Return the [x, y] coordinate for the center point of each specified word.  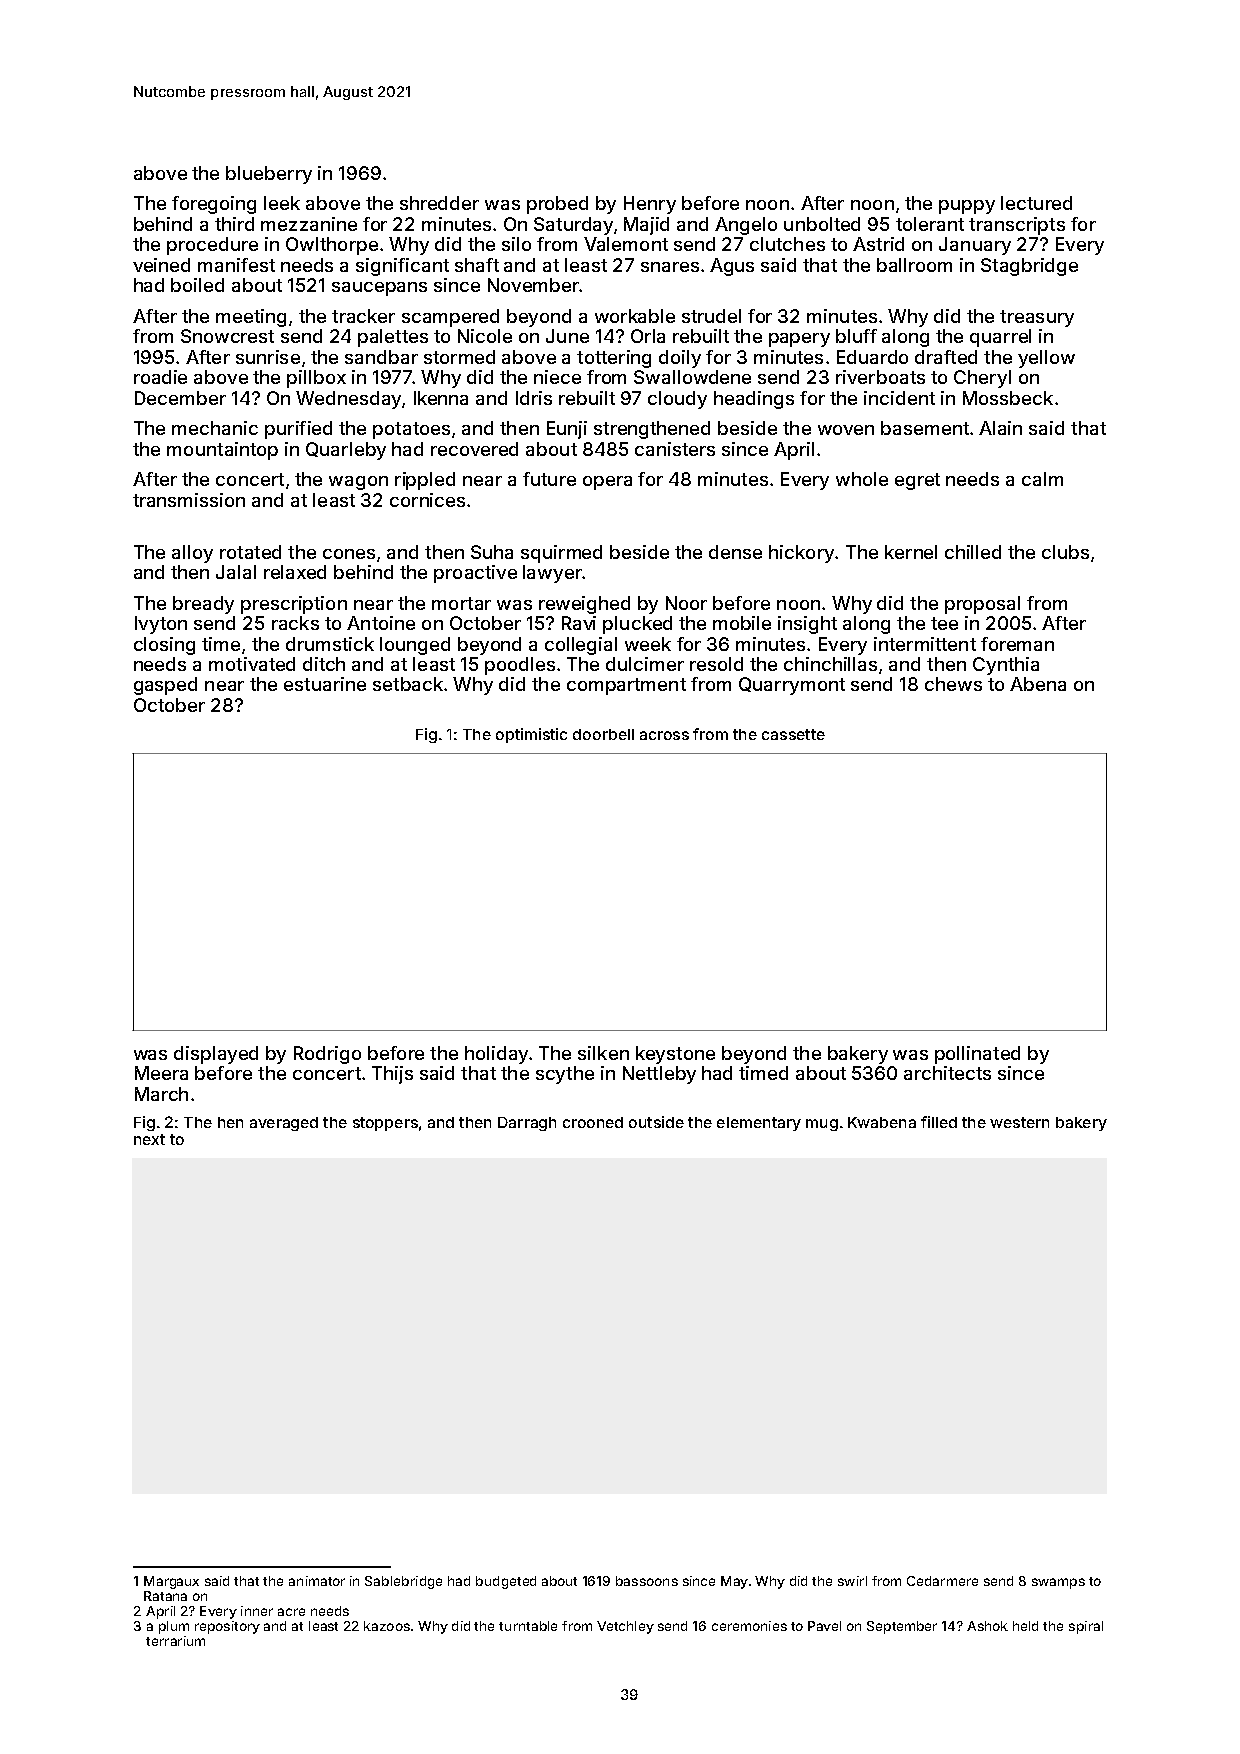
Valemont [626, 244]
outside [656, 1122]
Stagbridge [1029, 267]
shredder [439, 203]
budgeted [506, 1582]
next [149, 1139]
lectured [1036, 203]
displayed [216, 1055]
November [533, 285]
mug [822, 1125]
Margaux [171, 1582]
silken [603, 1053]
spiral [1086, 1627]
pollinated [977, 1055]
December [180, 398]
